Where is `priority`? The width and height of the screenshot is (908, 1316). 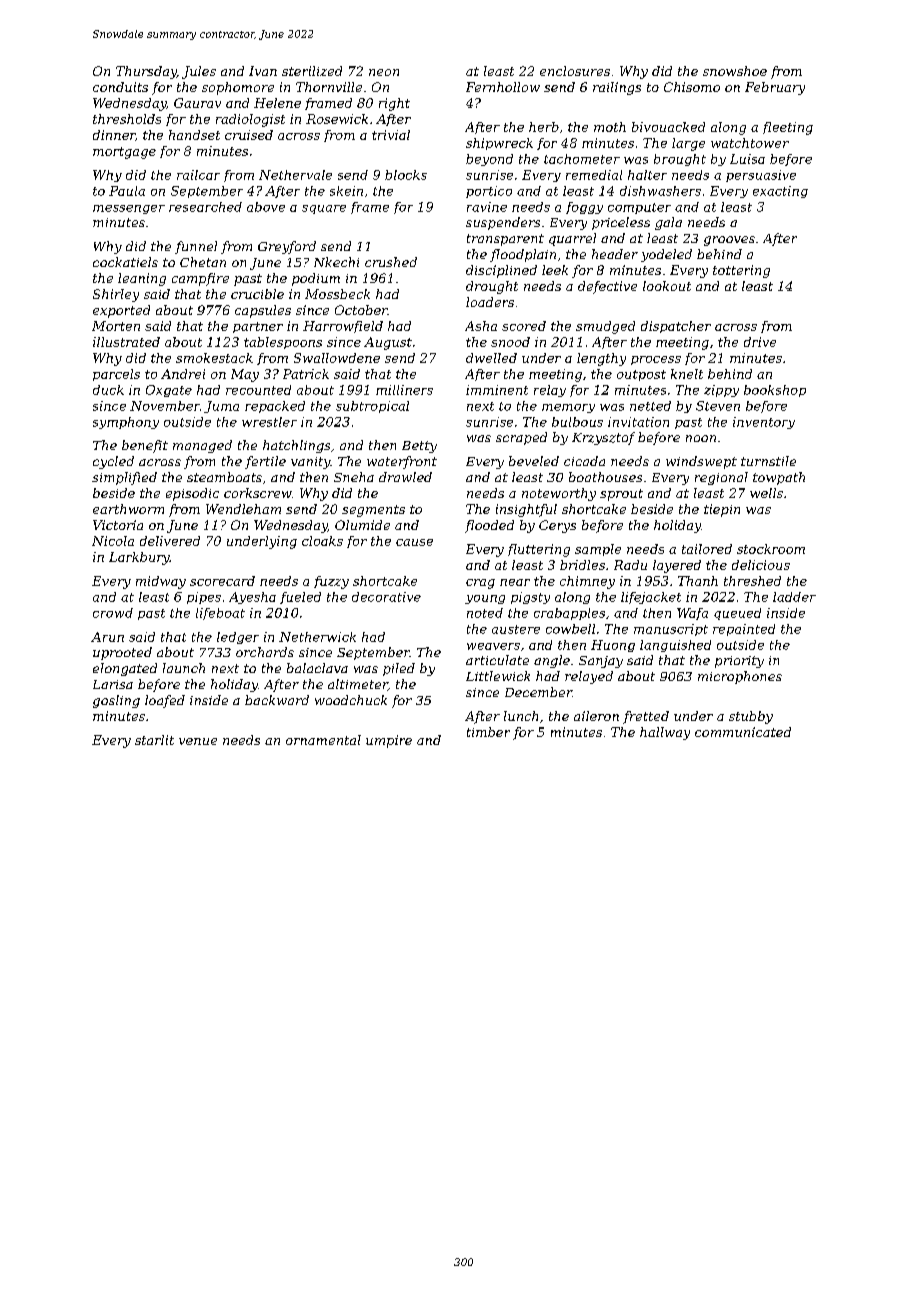 priority is located at coordinates (739, 662).
